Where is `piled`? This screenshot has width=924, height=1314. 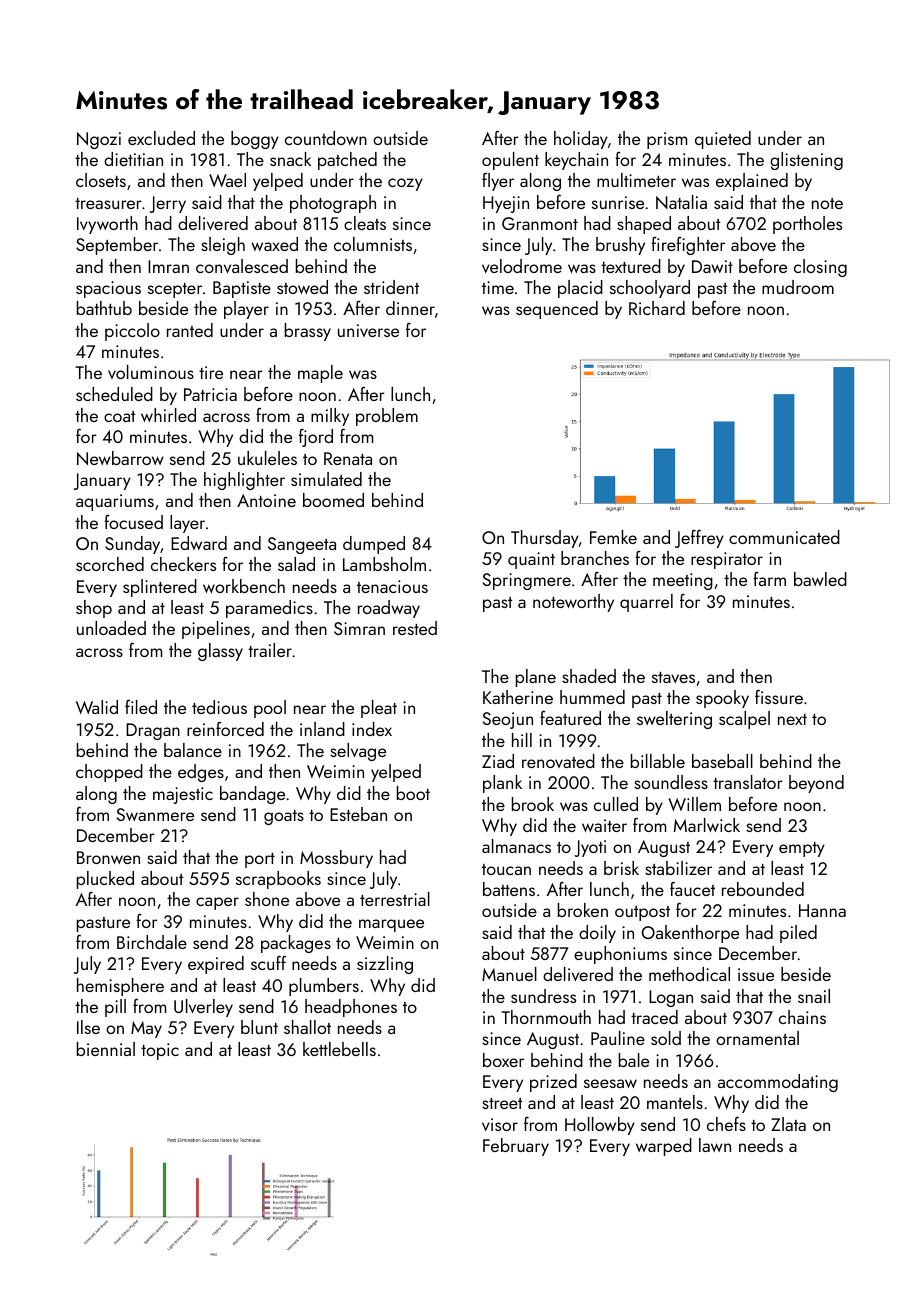 piled is located at coordinates (798, 934).
